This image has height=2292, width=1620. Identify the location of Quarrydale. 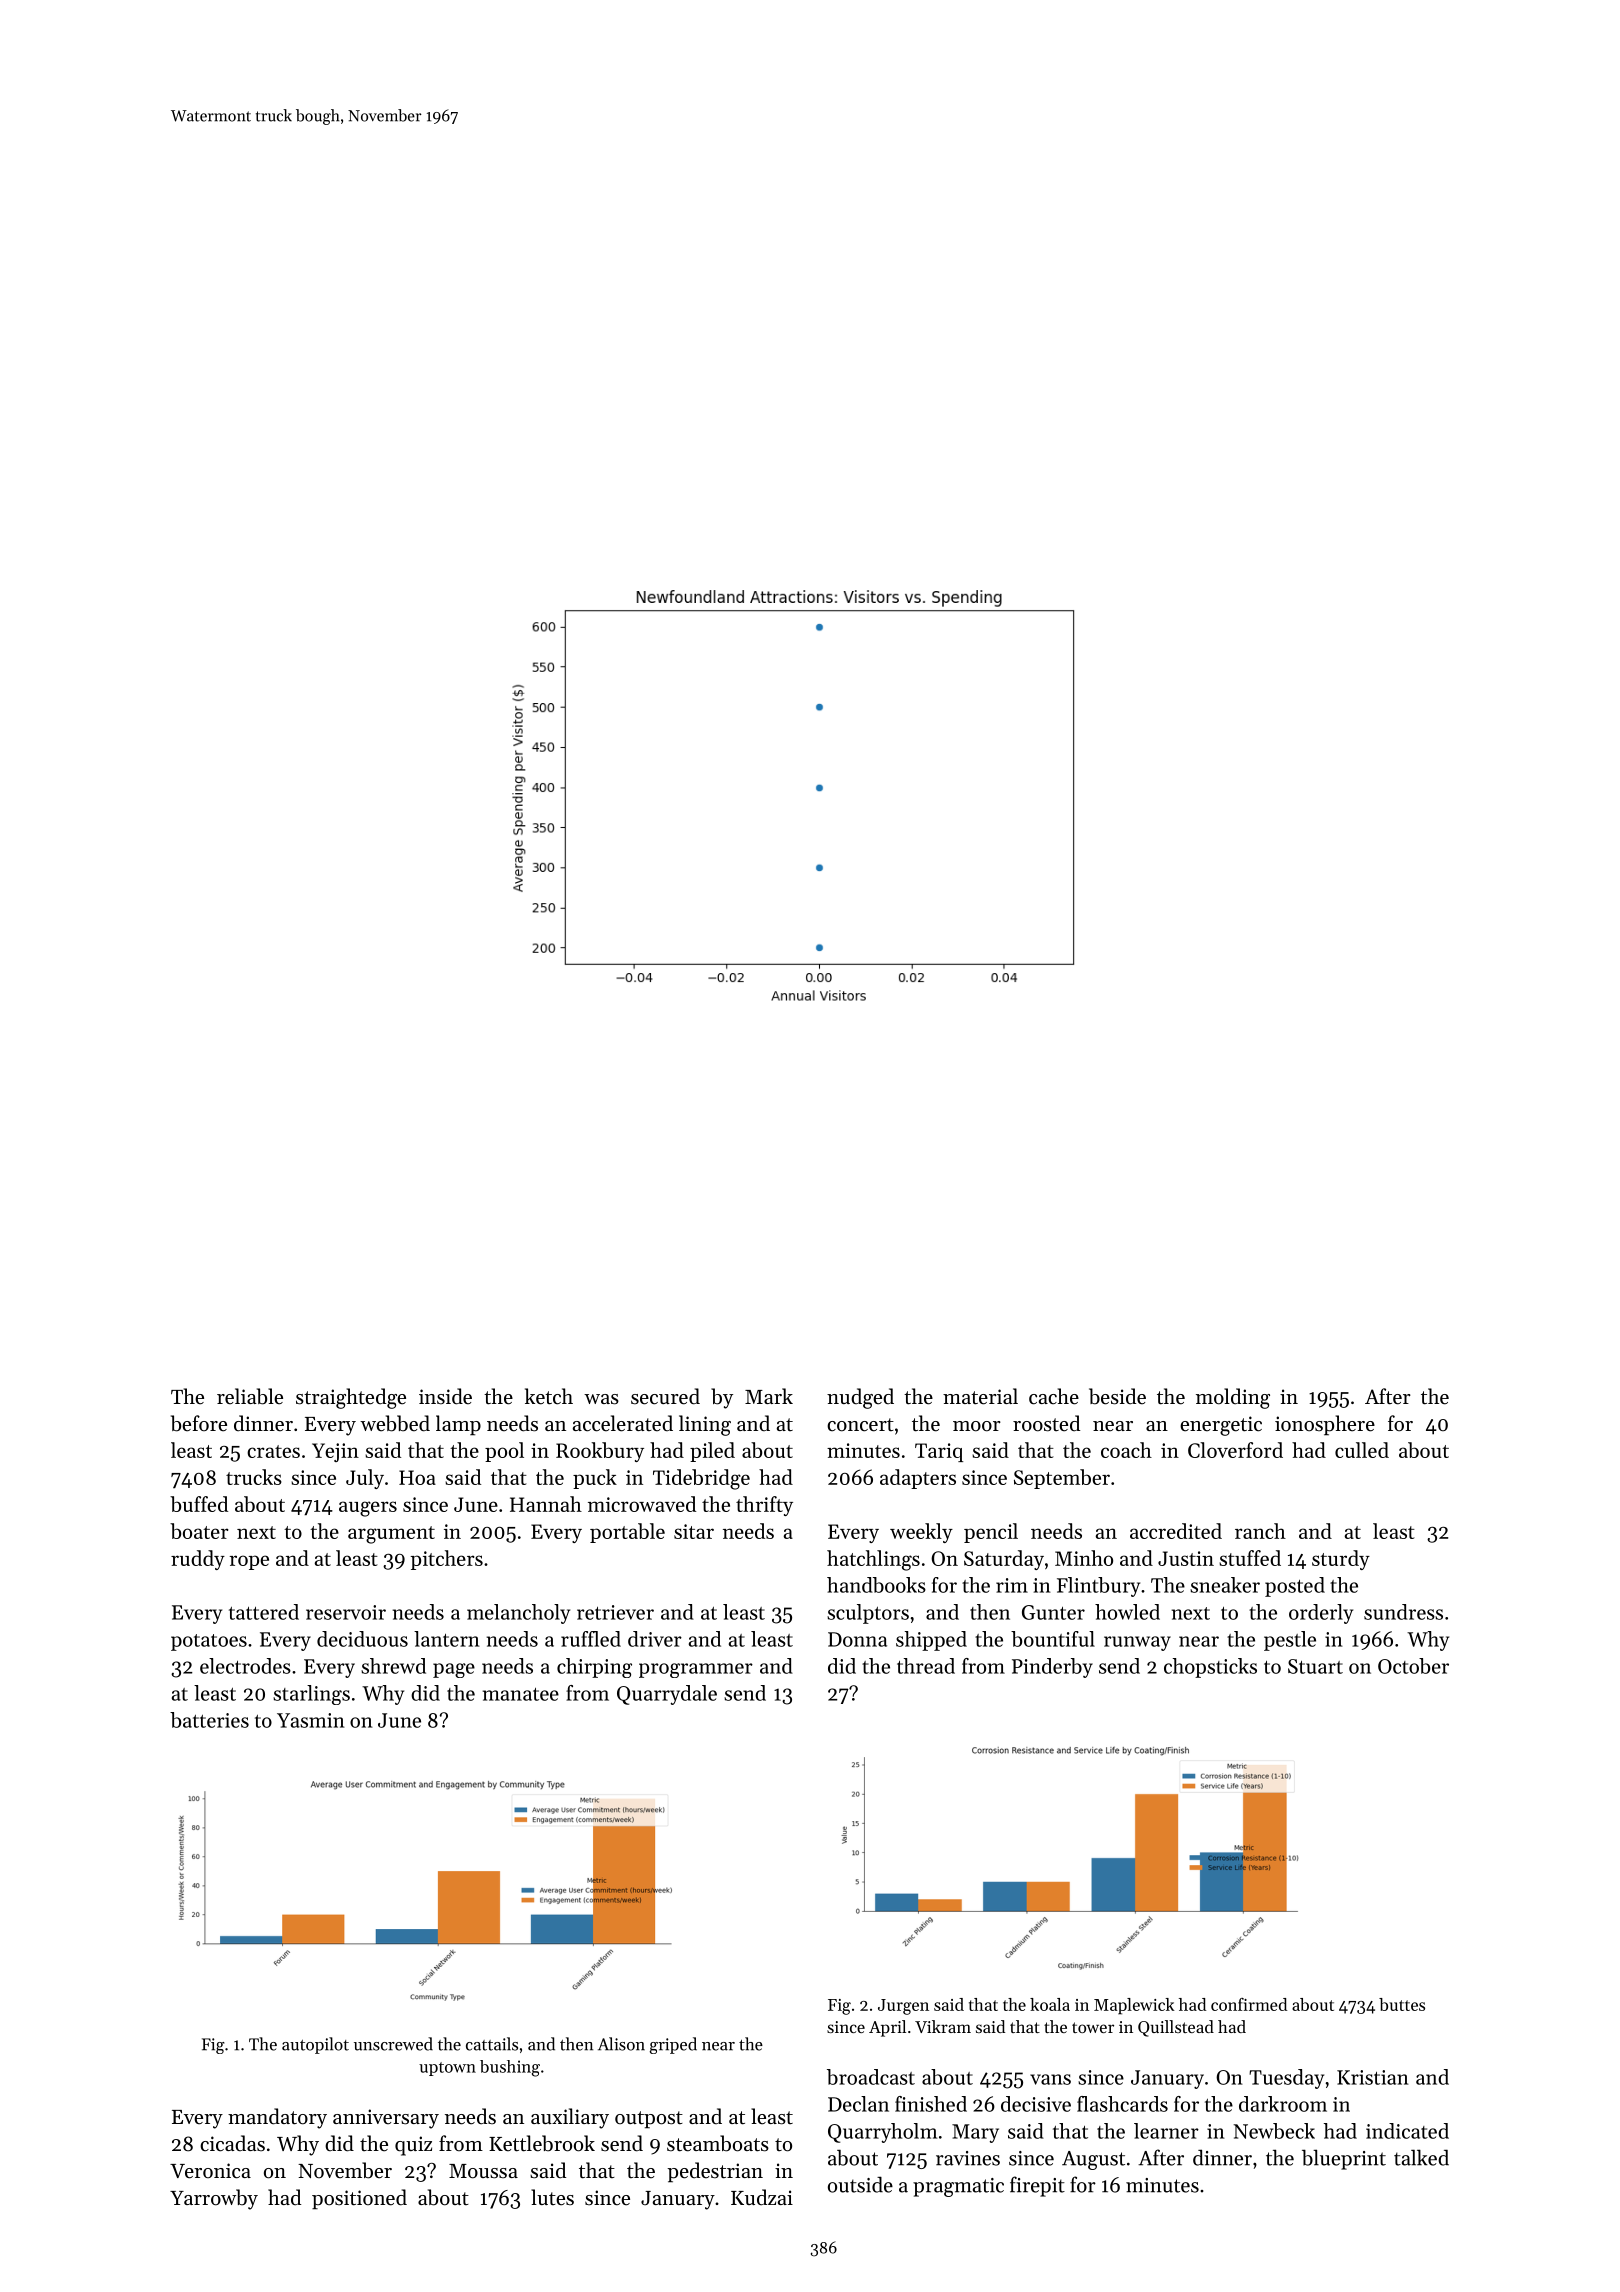
(667, 1695).
